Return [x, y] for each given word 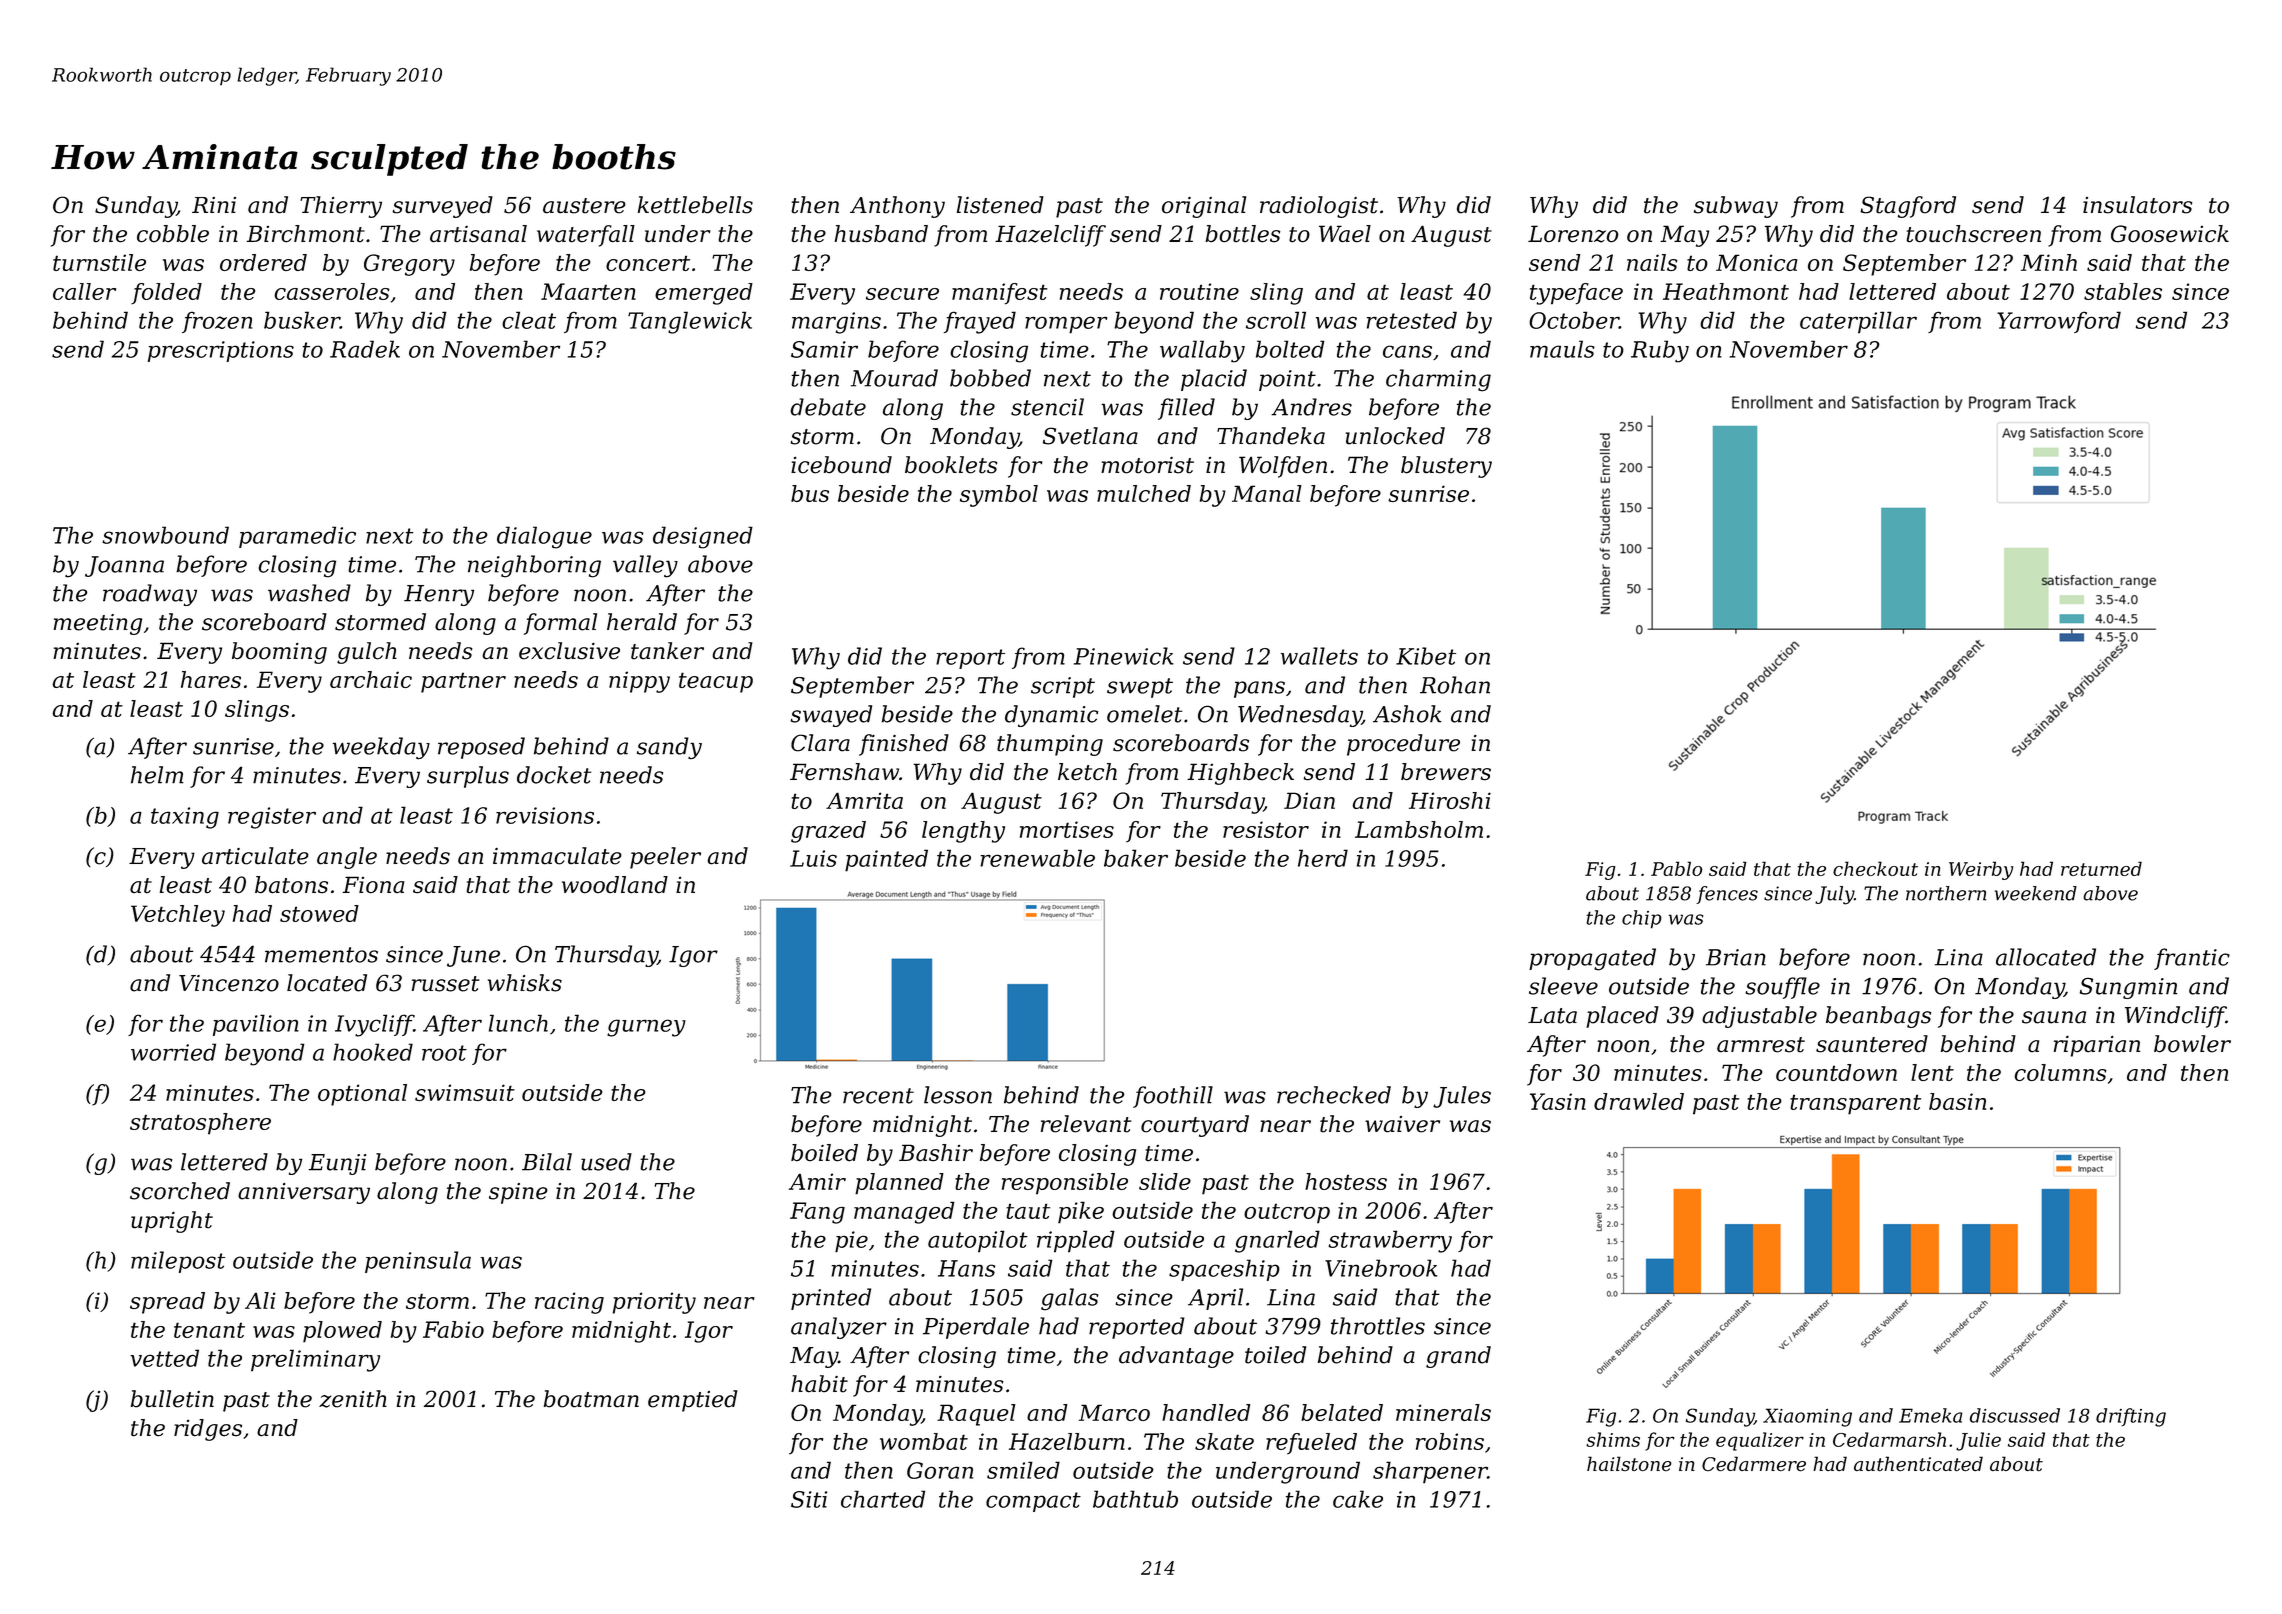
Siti [809, 1499]
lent [1932, 1072]
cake [1358, 1499]
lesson [958, 1095]
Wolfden [1283, 467]
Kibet [1426, 656]
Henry [439, 595]
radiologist [1319, 207]
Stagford [1908, 207]
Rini [214, 205]
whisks [525, 983]
